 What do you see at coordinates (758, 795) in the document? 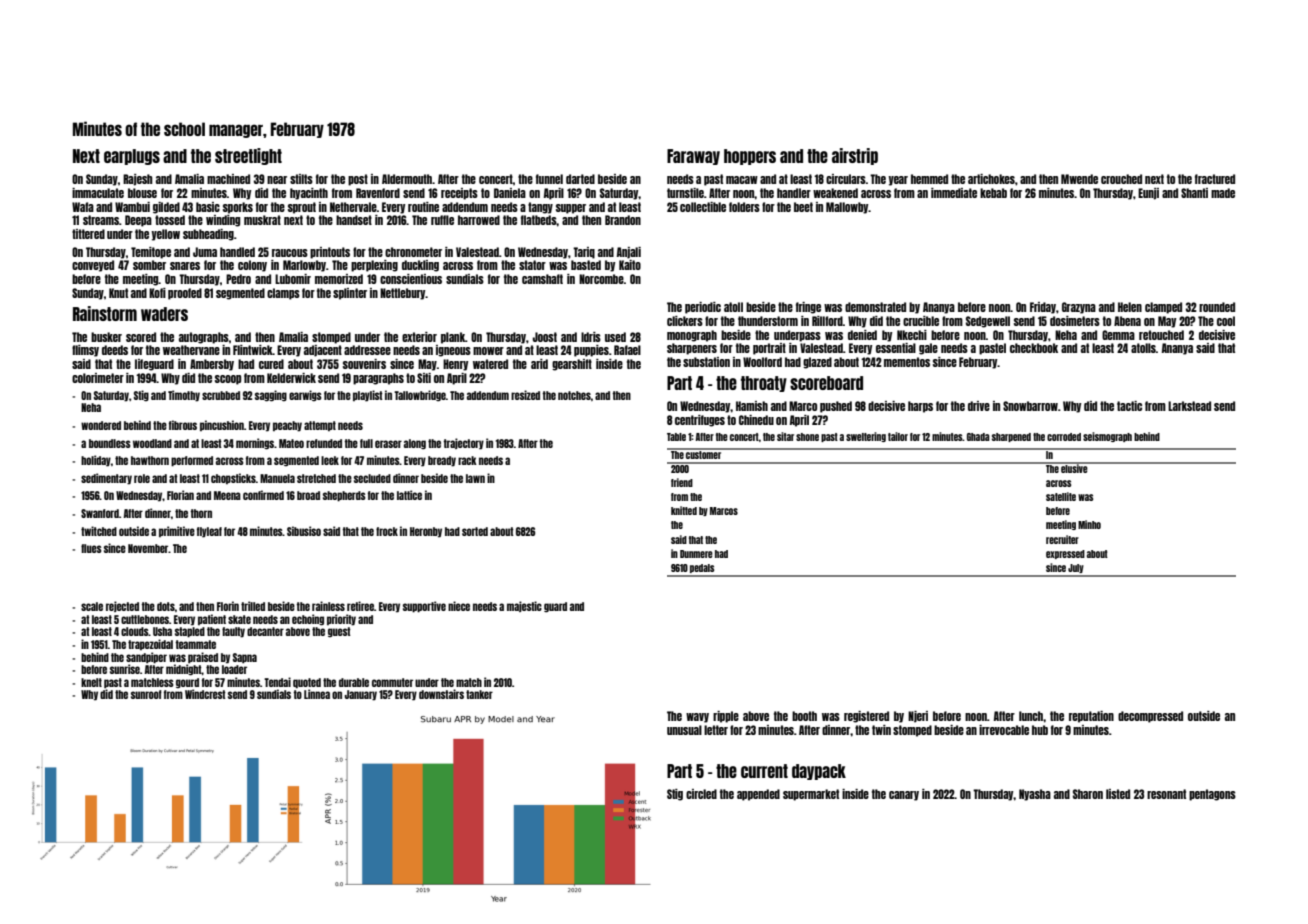
I see `appended` at bounding box center [758, 795].
